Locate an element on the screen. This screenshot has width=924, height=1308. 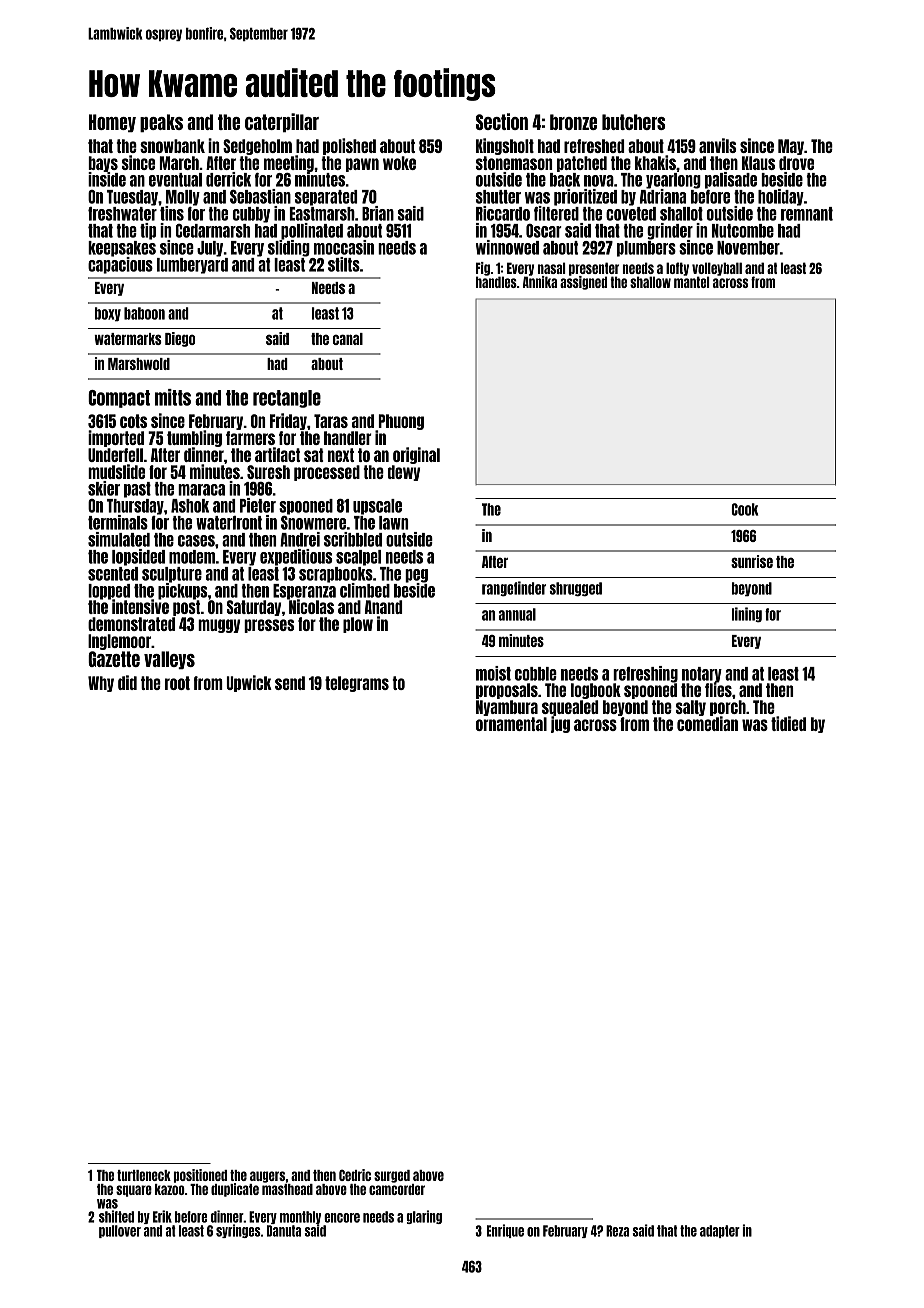
caterpillar is located at coordinates (282, 122).
